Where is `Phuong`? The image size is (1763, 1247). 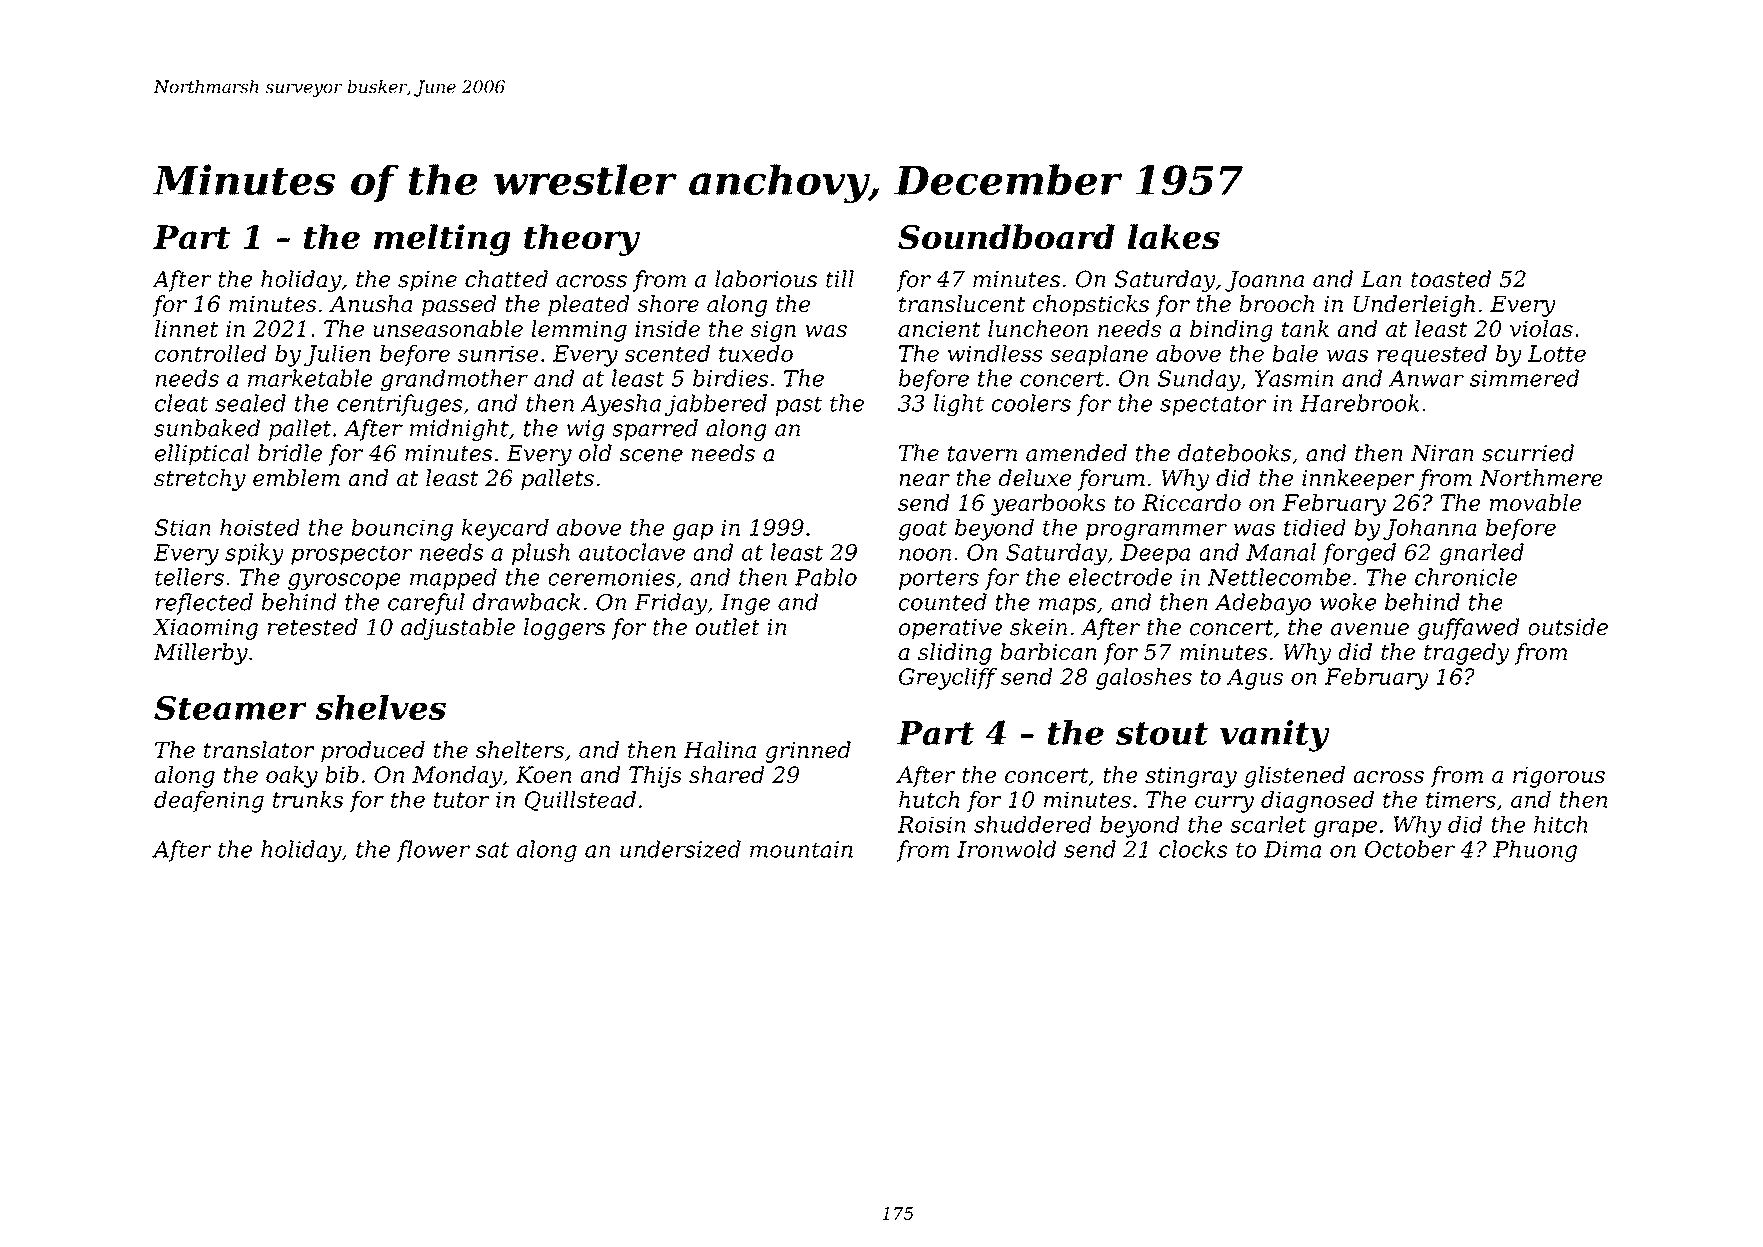
Phuong is located at coordinates (1535, 851).
